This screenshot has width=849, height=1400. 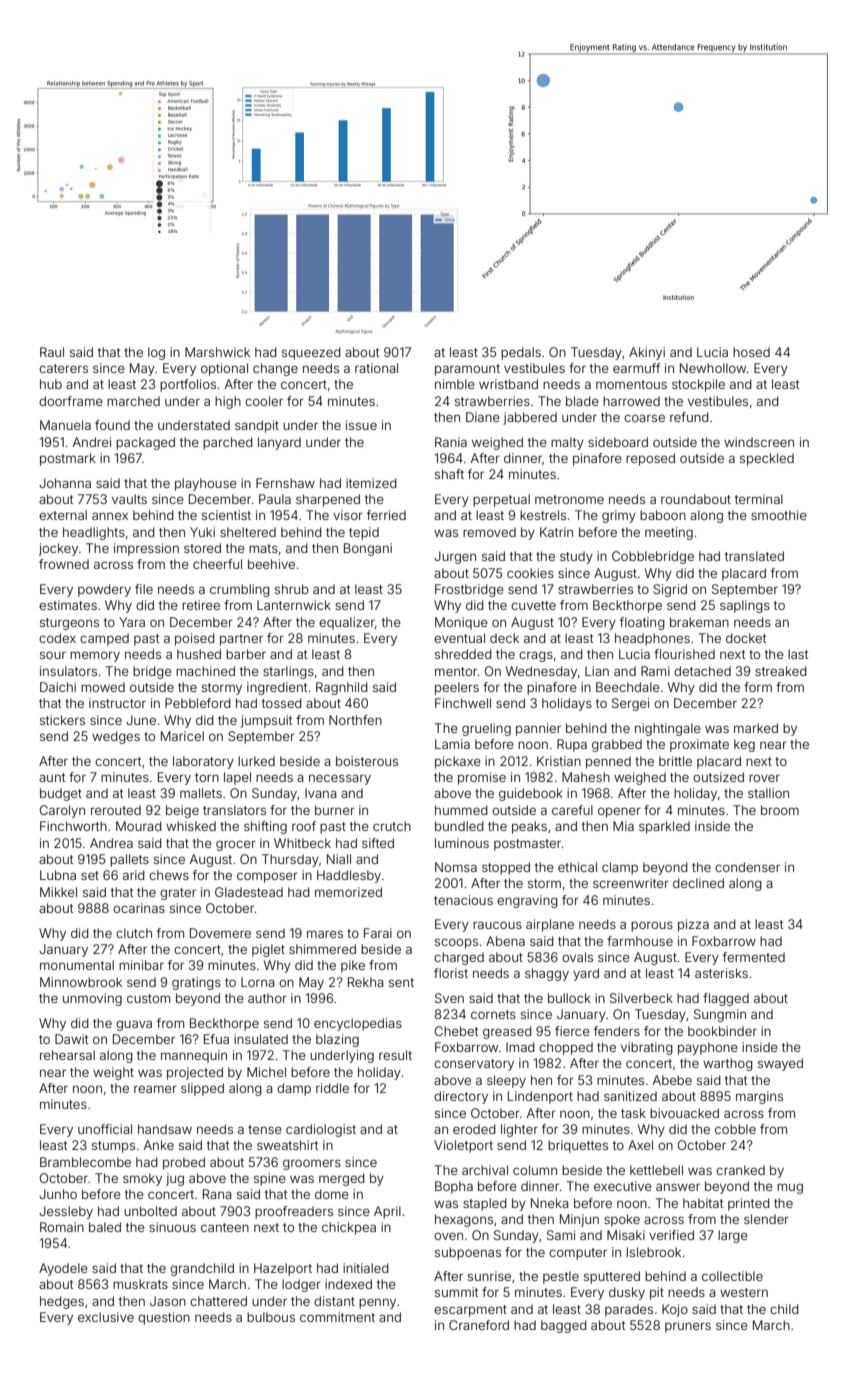 I want to click on jabbered, so click(x=530, y=418).
